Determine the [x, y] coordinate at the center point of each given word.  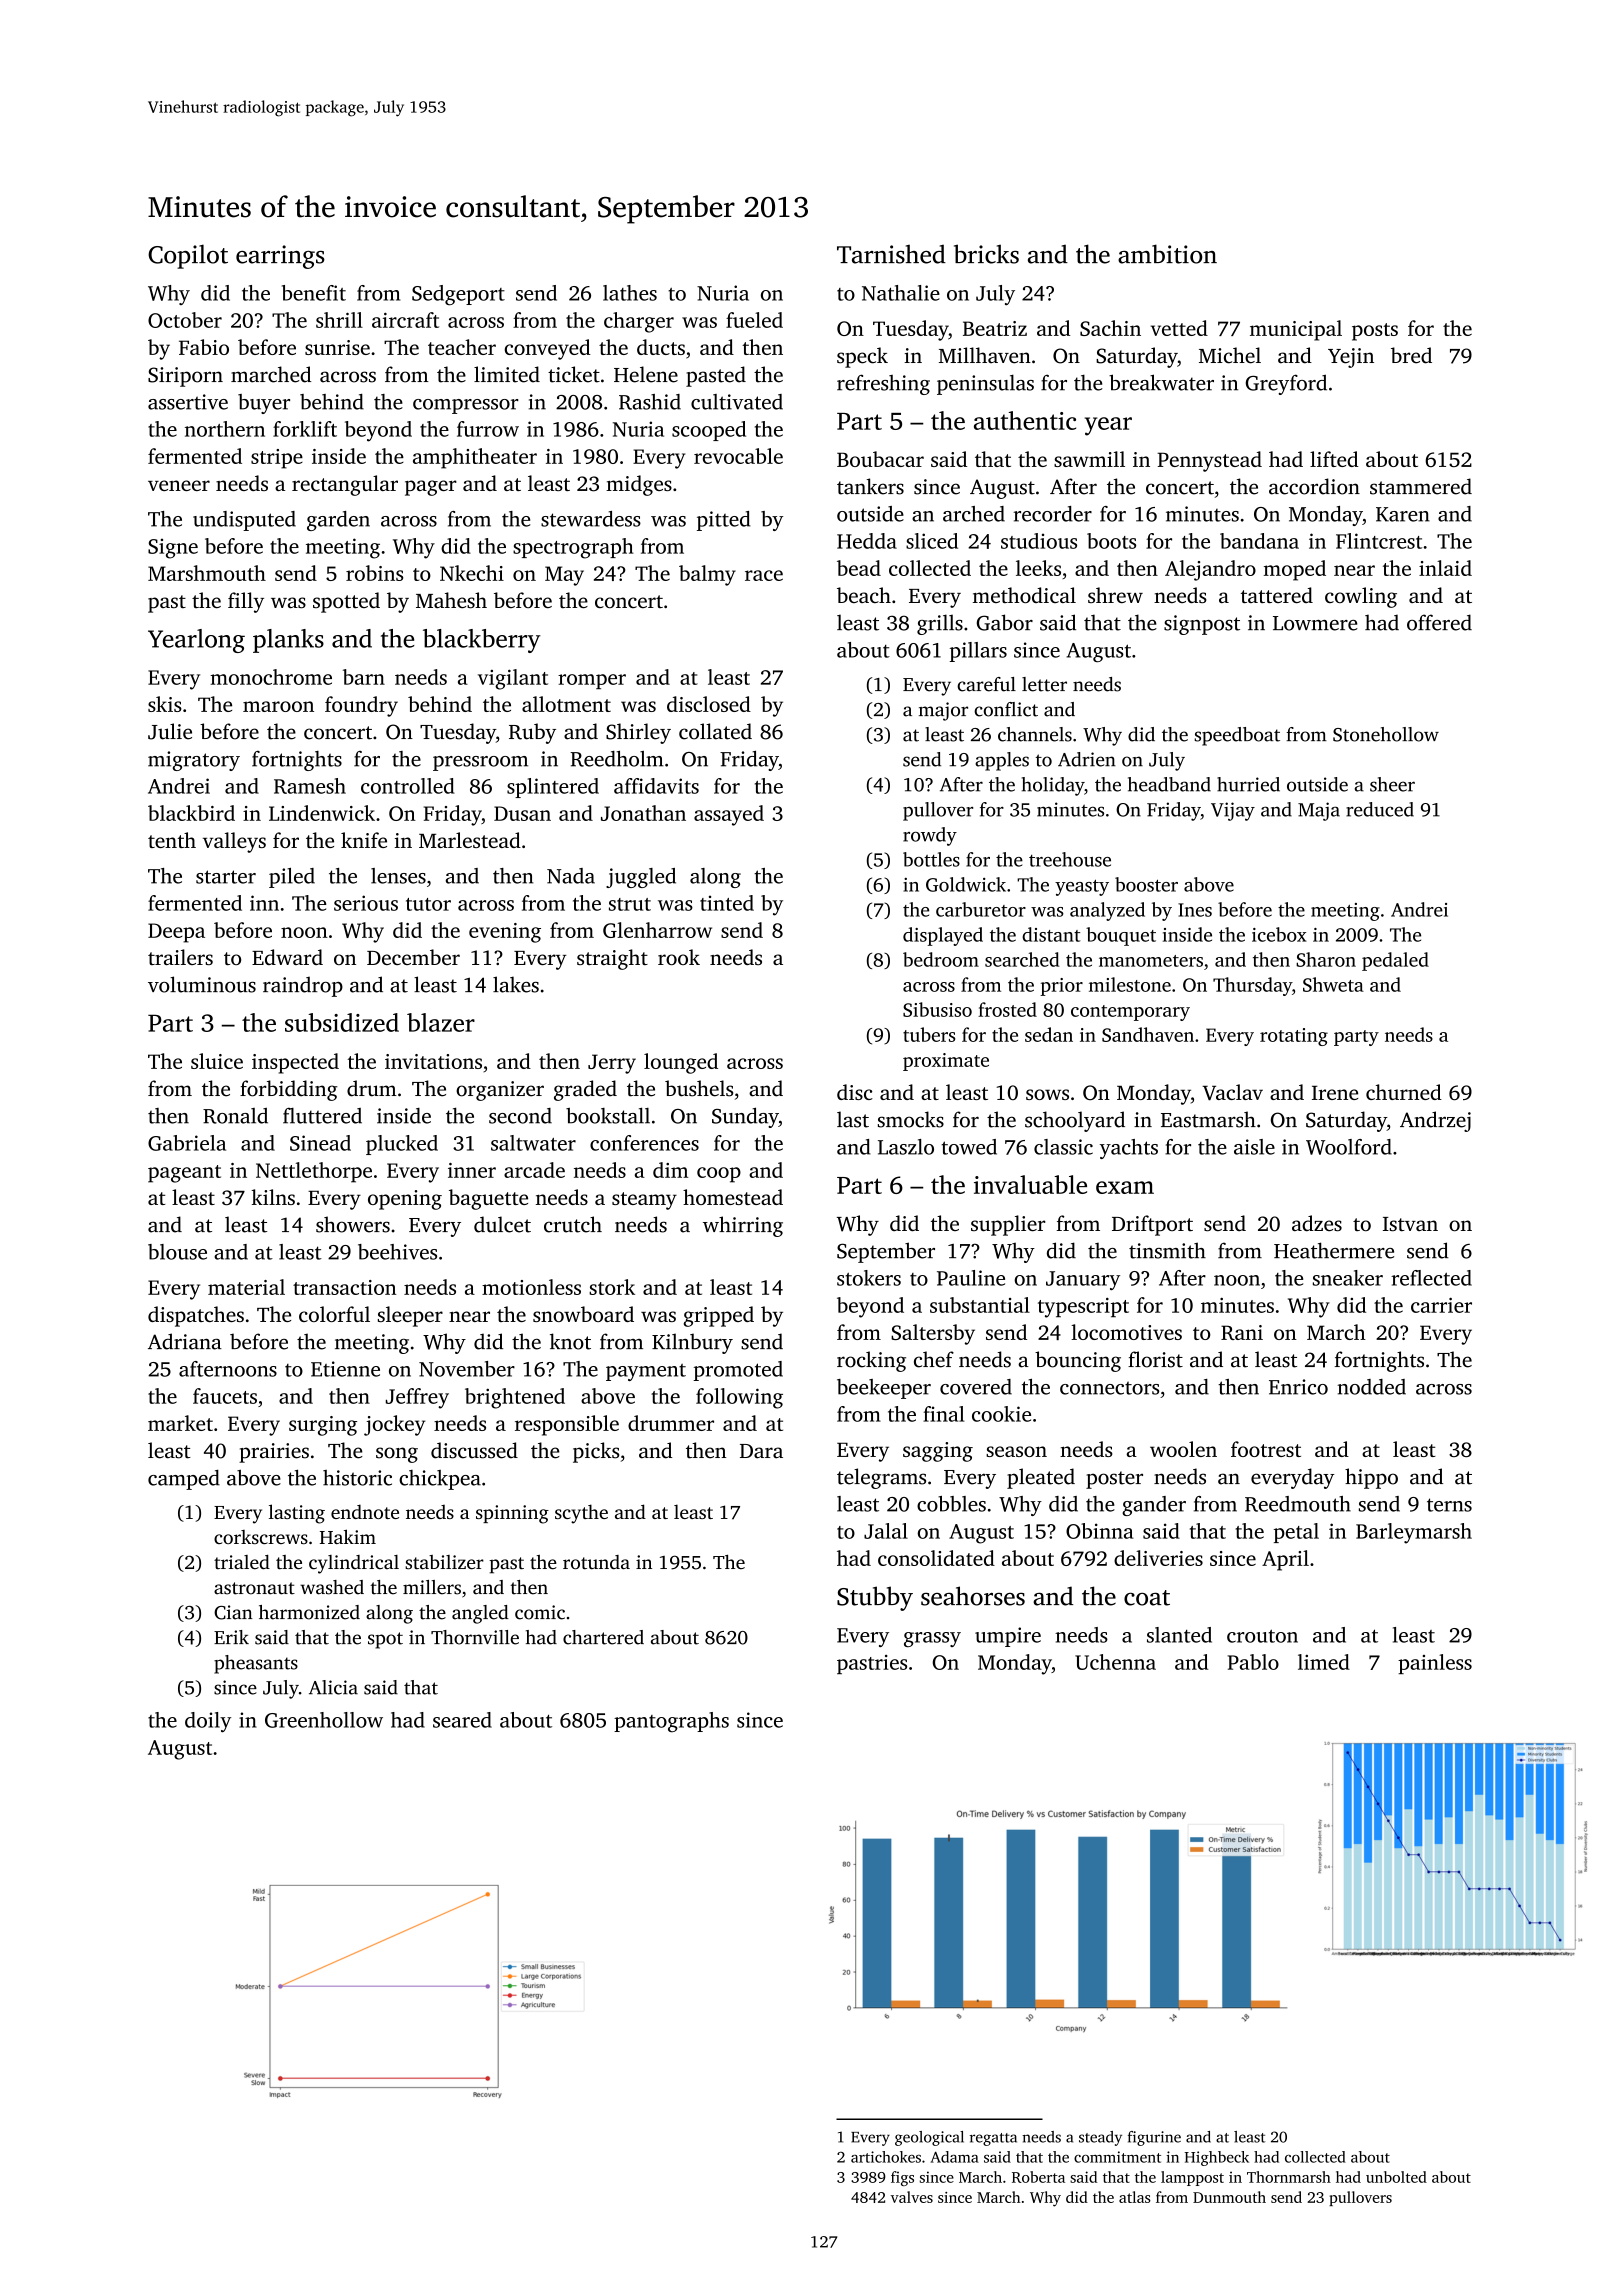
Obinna [1100, 1531]
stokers [869, 1278]
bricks [986, 254]
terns [1449, 1505]
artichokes [886, 2157]
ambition [1167, 254]
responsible [567, 1425]
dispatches [196, 1316]
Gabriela [187, 1143]
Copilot [188, 256]
